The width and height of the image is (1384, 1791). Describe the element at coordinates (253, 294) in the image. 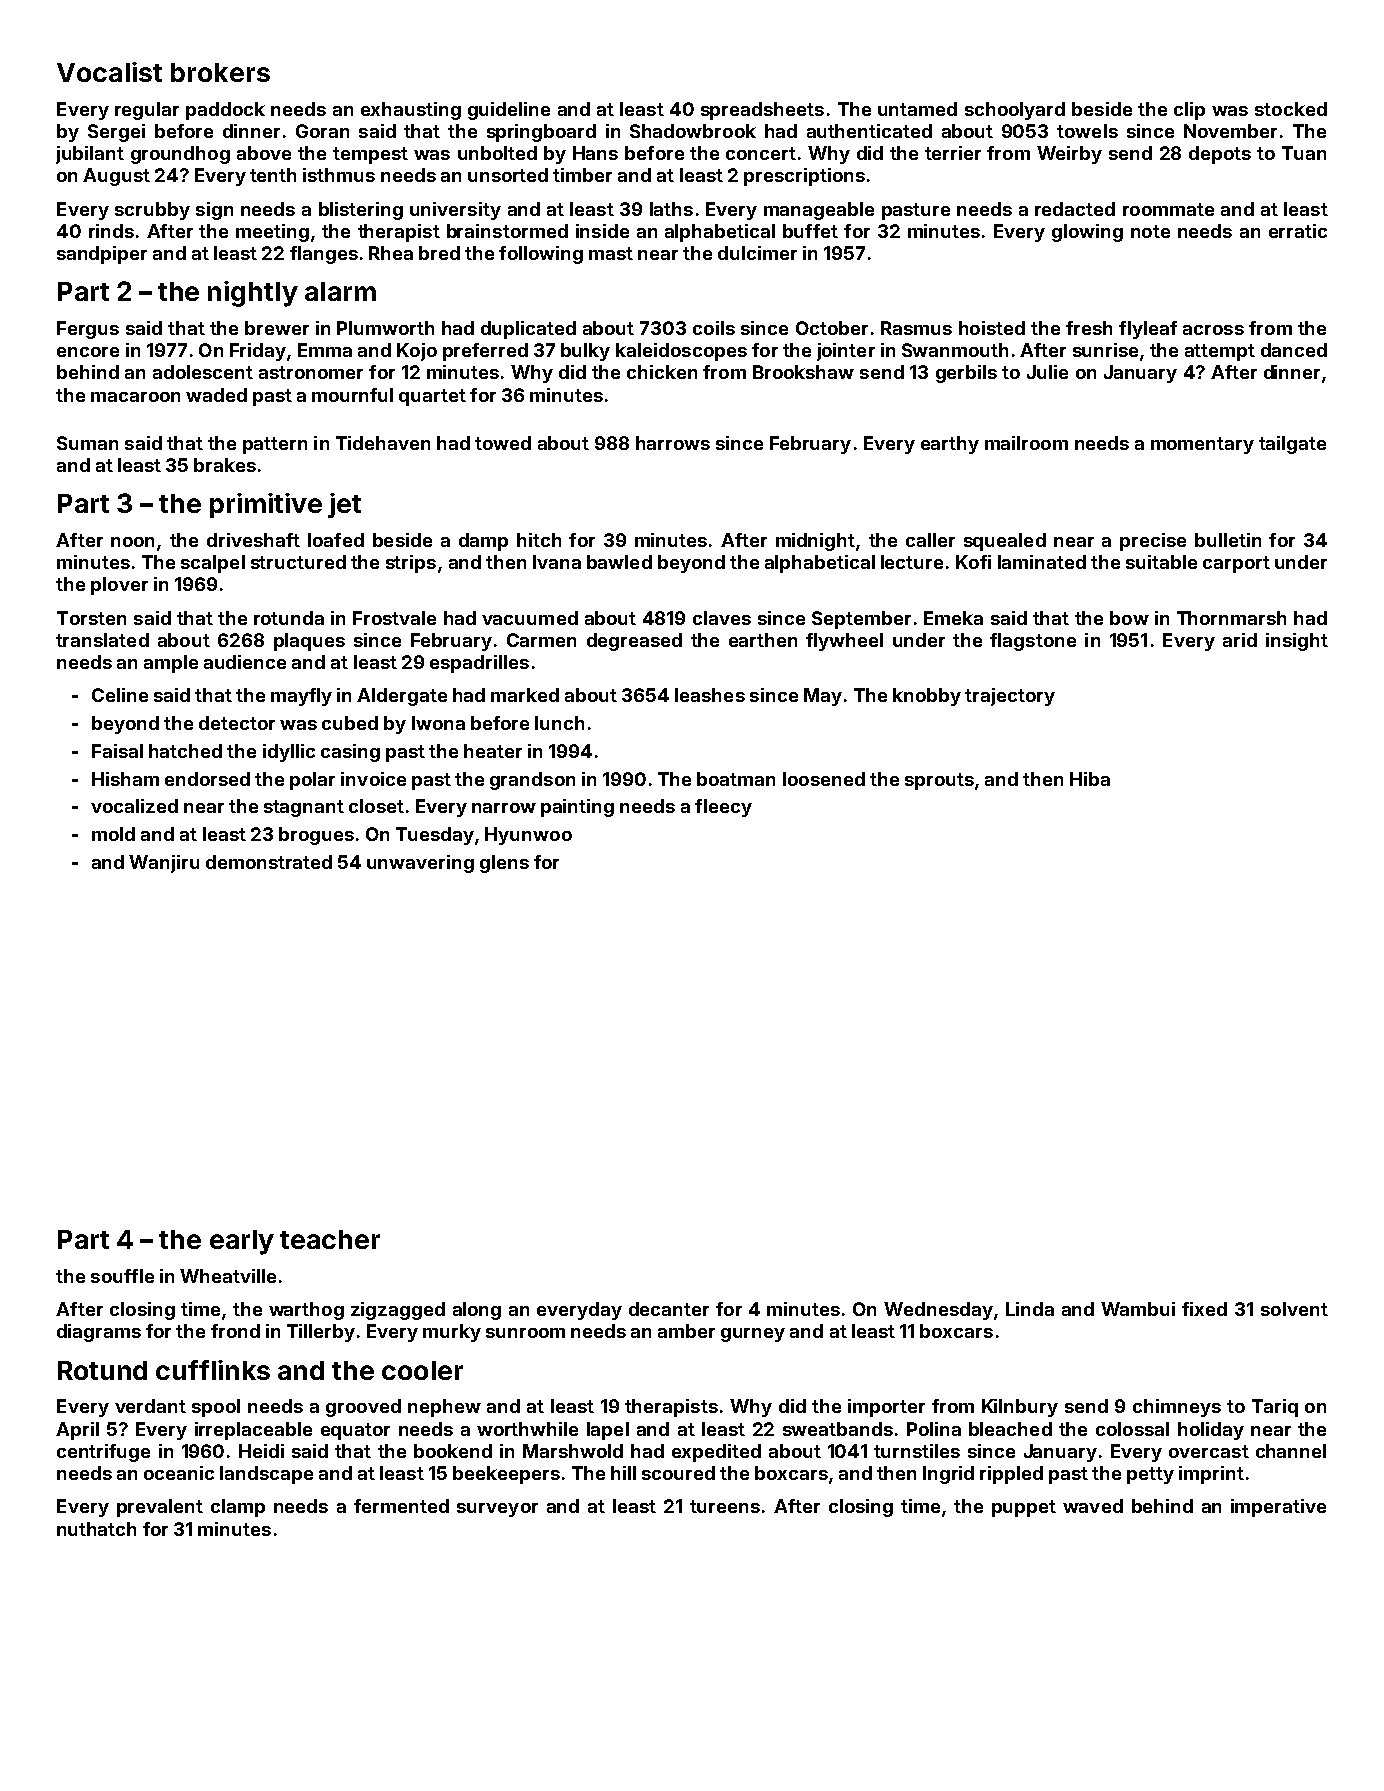

I see `nightly` at that location.
